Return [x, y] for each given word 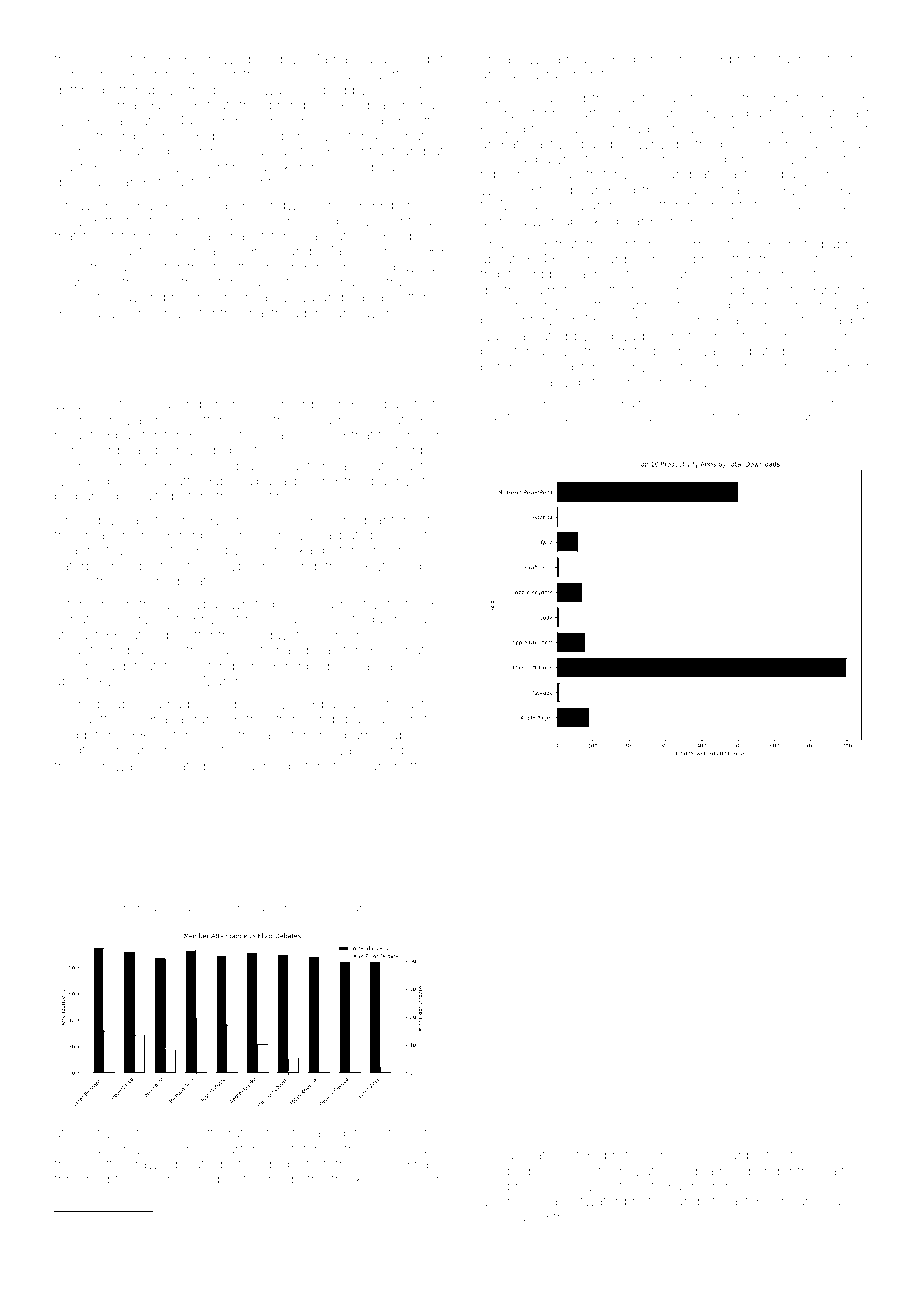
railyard [330, 909]
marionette [392, 766]
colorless [168, 1180]
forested [644, 1185]
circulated [175, 766]
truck [347, 1179]
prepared [83, 497]
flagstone [736, 418]
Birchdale [193, 235]
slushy [423, 168]
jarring [692, 276]
